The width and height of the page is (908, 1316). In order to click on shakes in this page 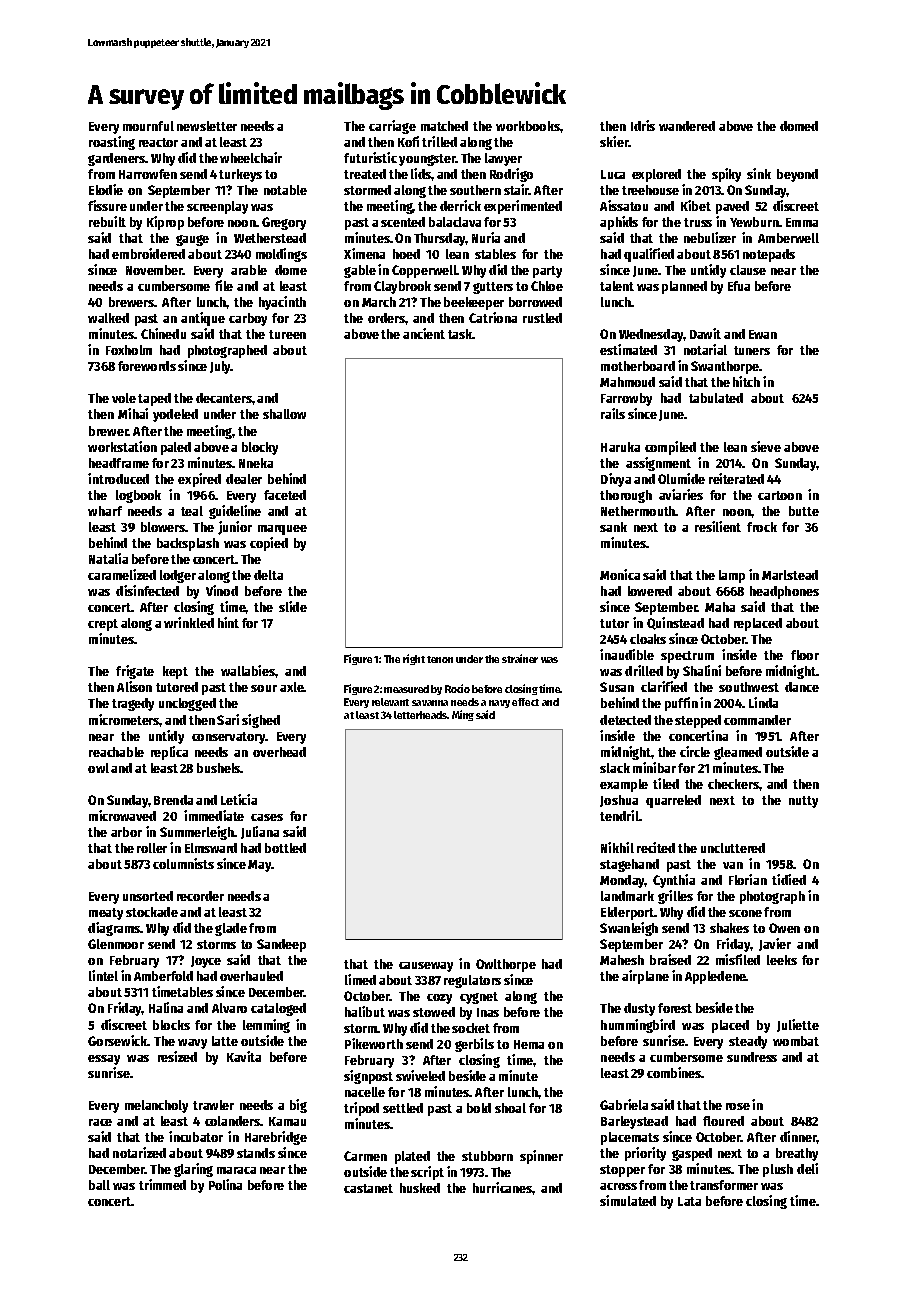, I will do `click(729, 928)`.
